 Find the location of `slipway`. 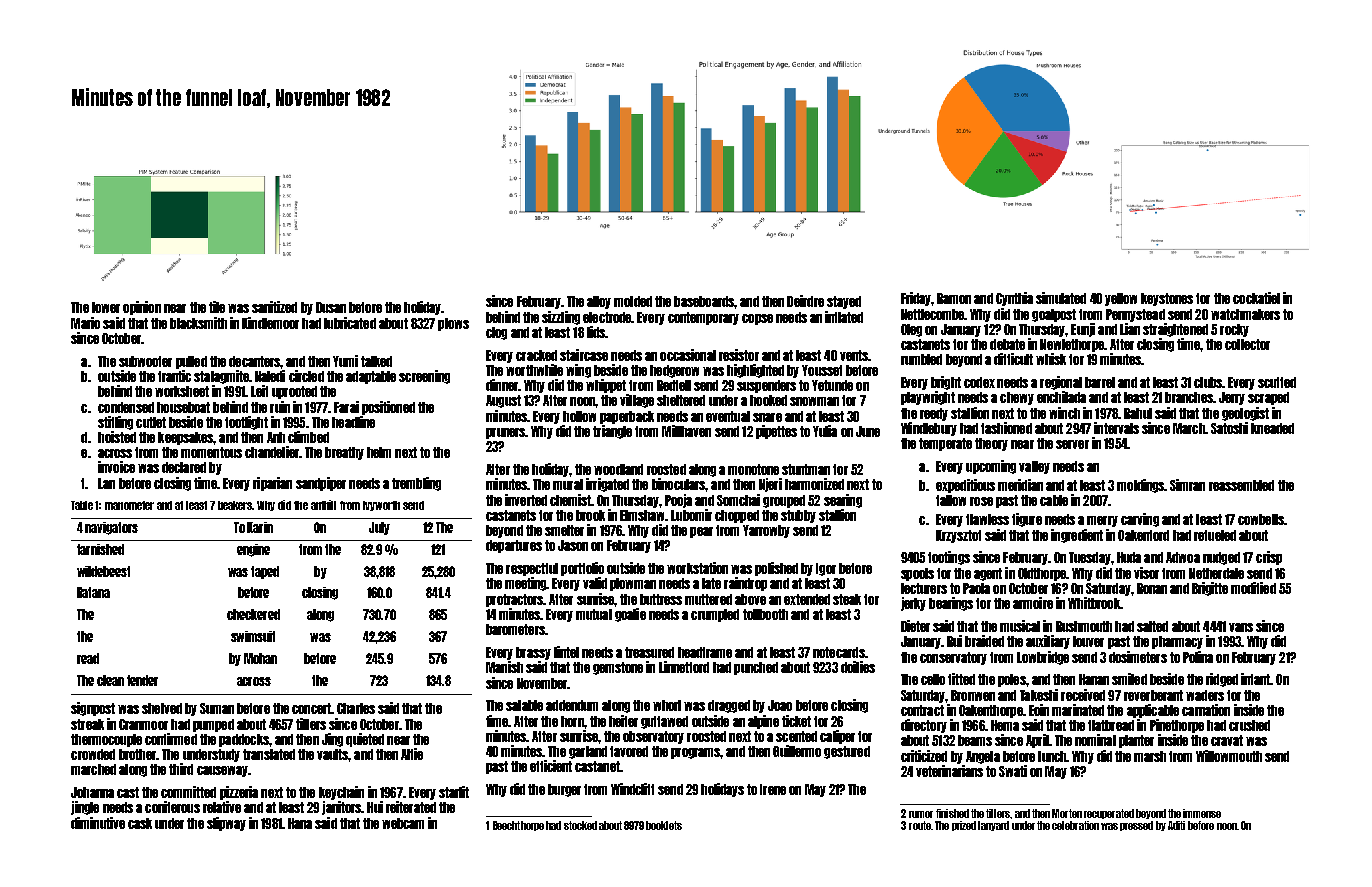

slipway is located at coordinates (226, 824).
